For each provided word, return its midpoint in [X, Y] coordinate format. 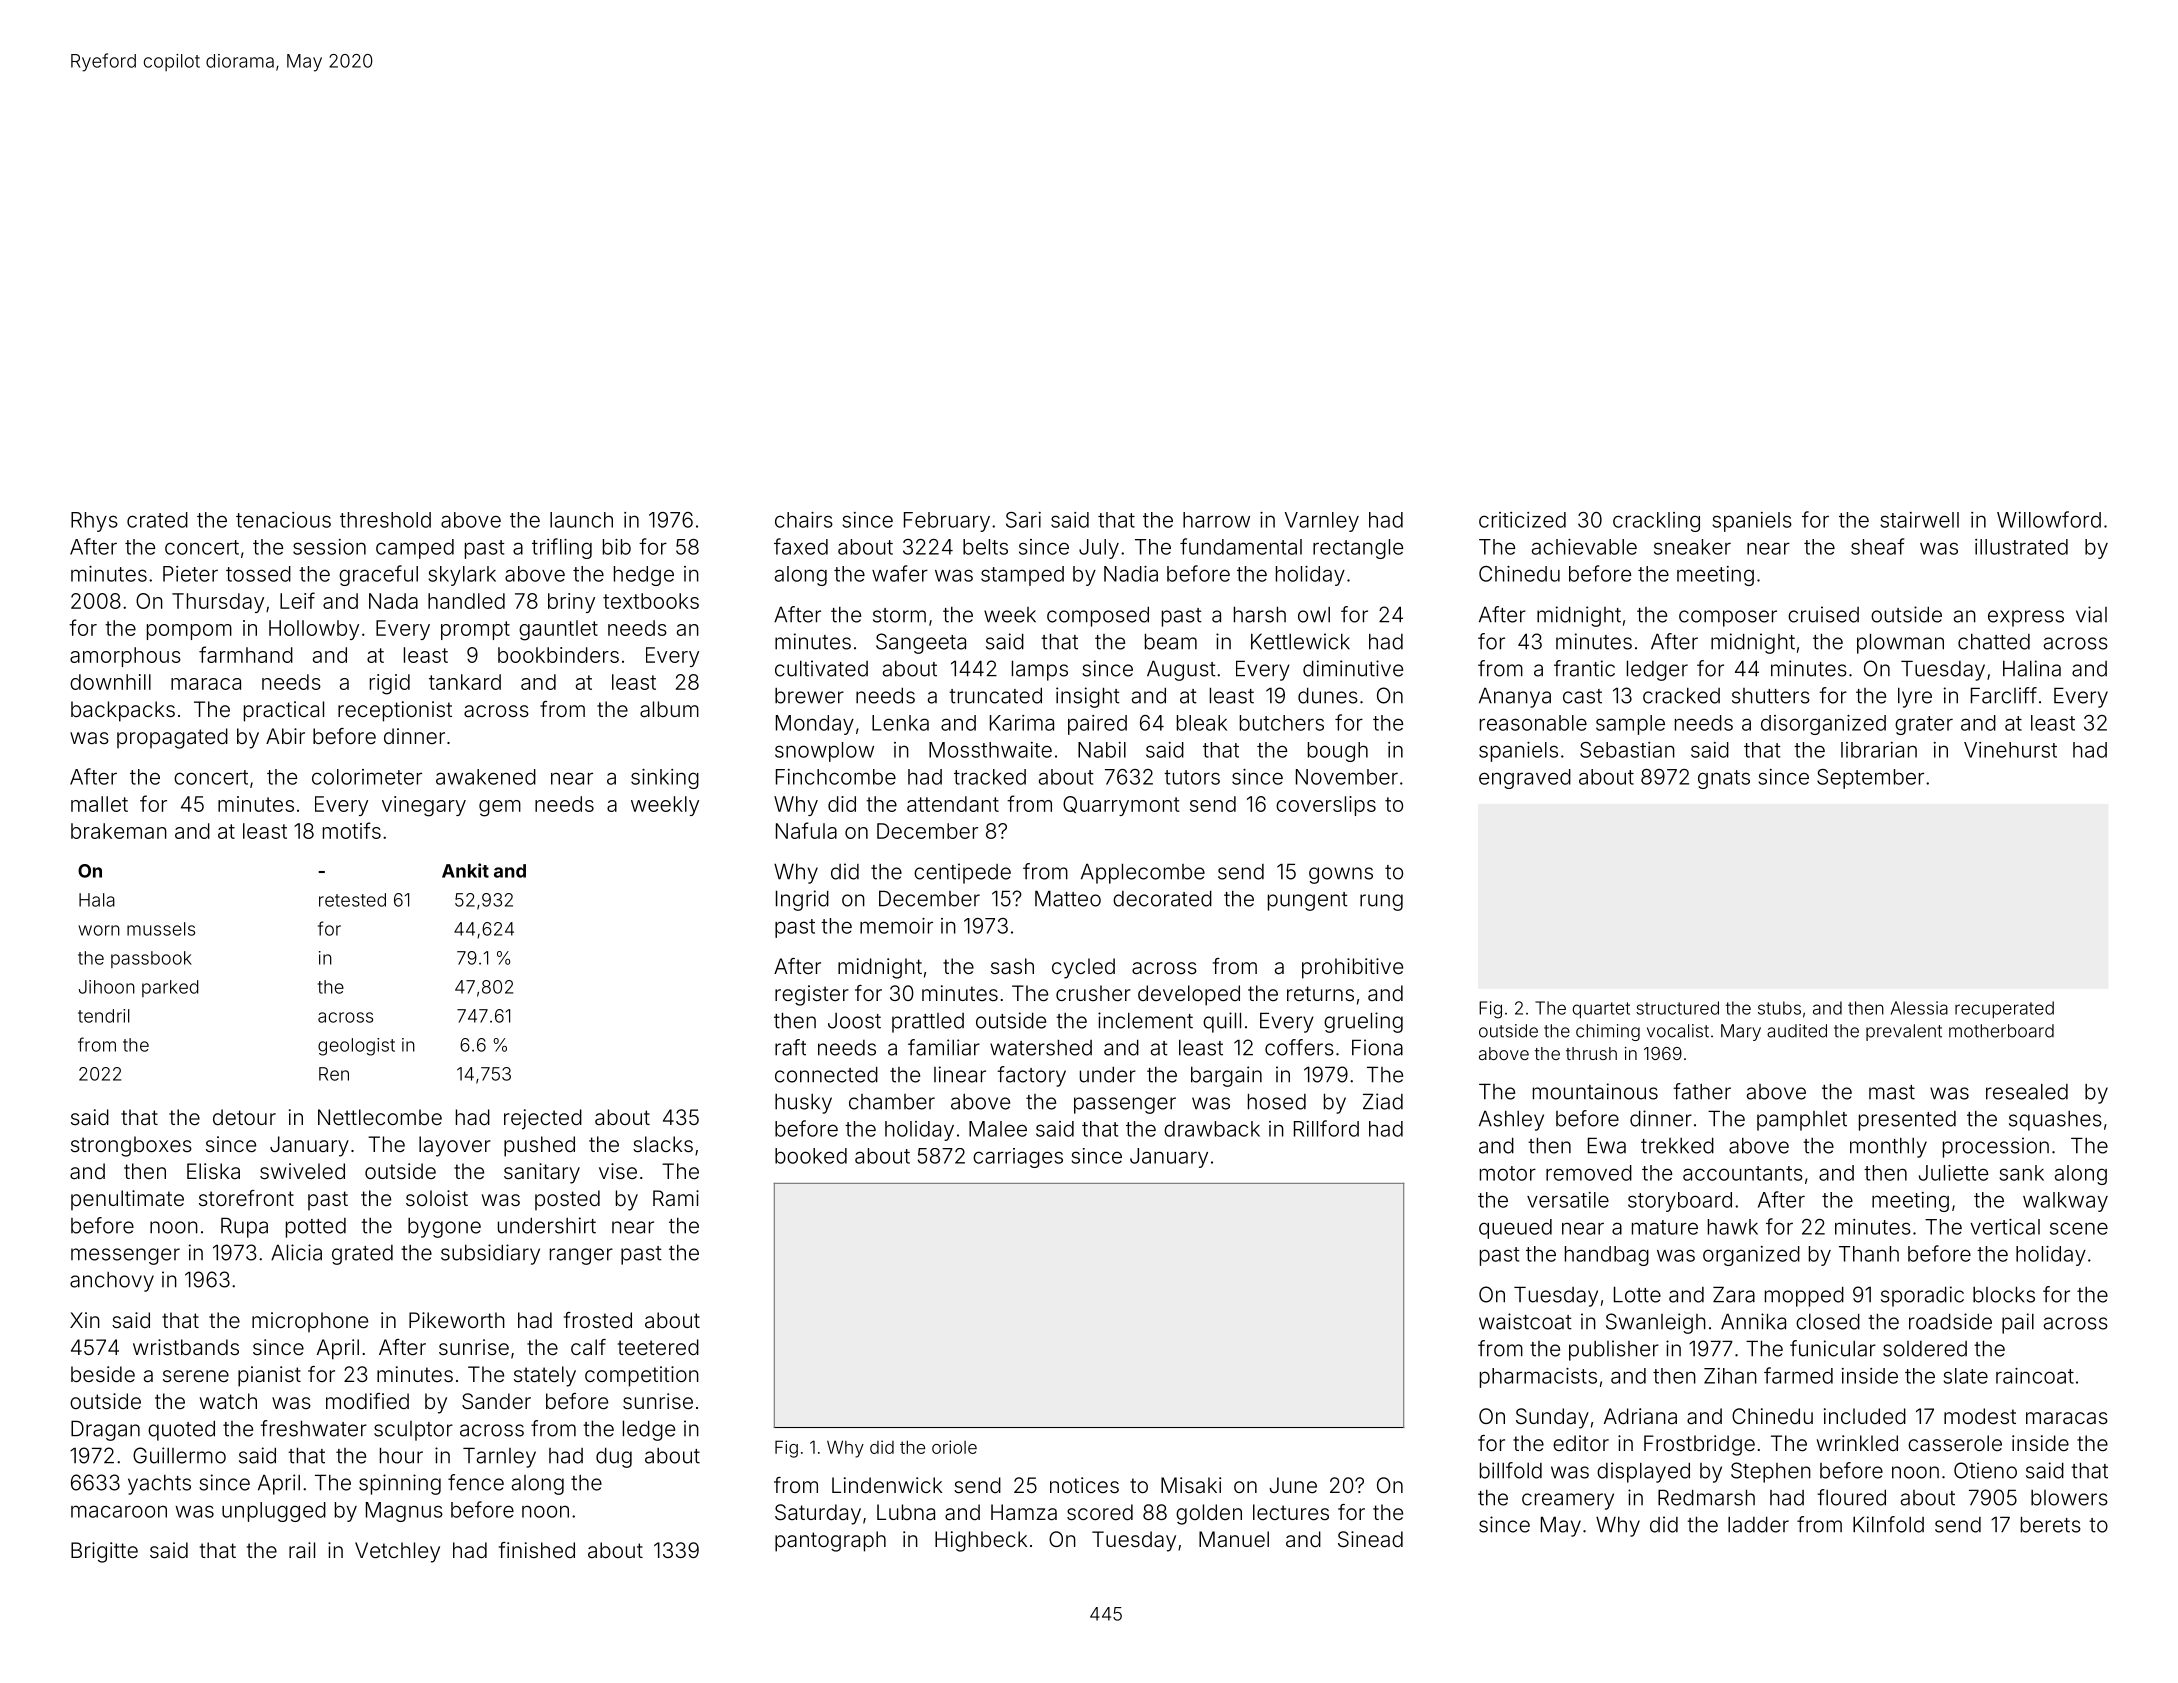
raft [790, 1047]
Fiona [1377, 1047]
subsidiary [490, 1254]
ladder [1758, 1524]
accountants [1743, 1173]
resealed [2027, 1092]
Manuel [1234, 1539]
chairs [804, 520]
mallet [99, 804]
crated [157, 520]
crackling [1656, 522]
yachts [159, 1485]
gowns [1341, 875]
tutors [1192, 777]
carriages [1018, 1158]
